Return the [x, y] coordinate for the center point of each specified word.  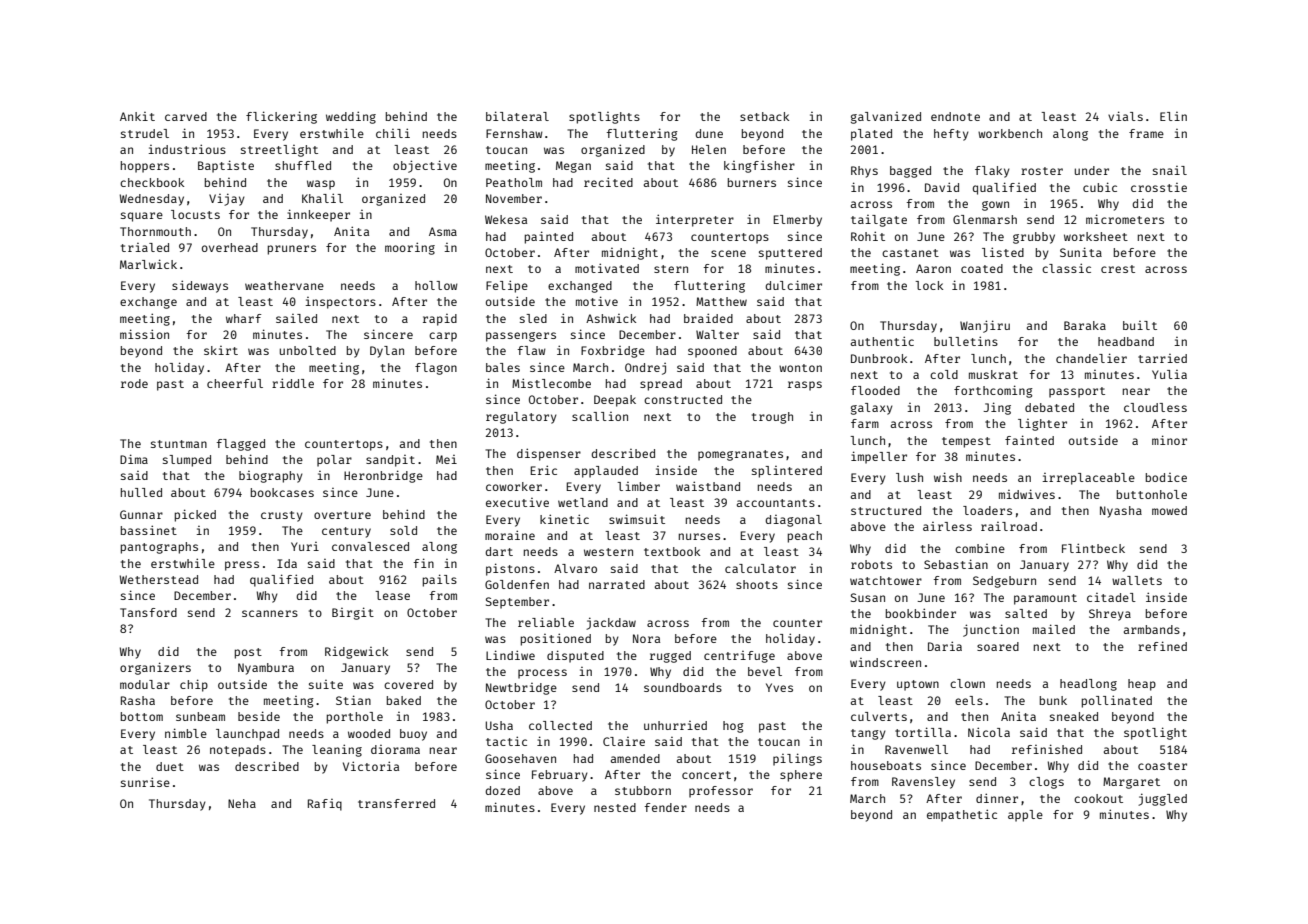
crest [1118, 269]
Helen [709, 149]
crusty [282, 516]
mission [144, 334]
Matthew [721, 301]
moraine [510, 535]
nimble [186, 733]
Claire [624, 741]
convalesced [370, 546]
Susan [868, 597]
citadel [1111, 597]
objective [425, 166]
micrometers [1125, 219]
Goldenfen [517, 584]
